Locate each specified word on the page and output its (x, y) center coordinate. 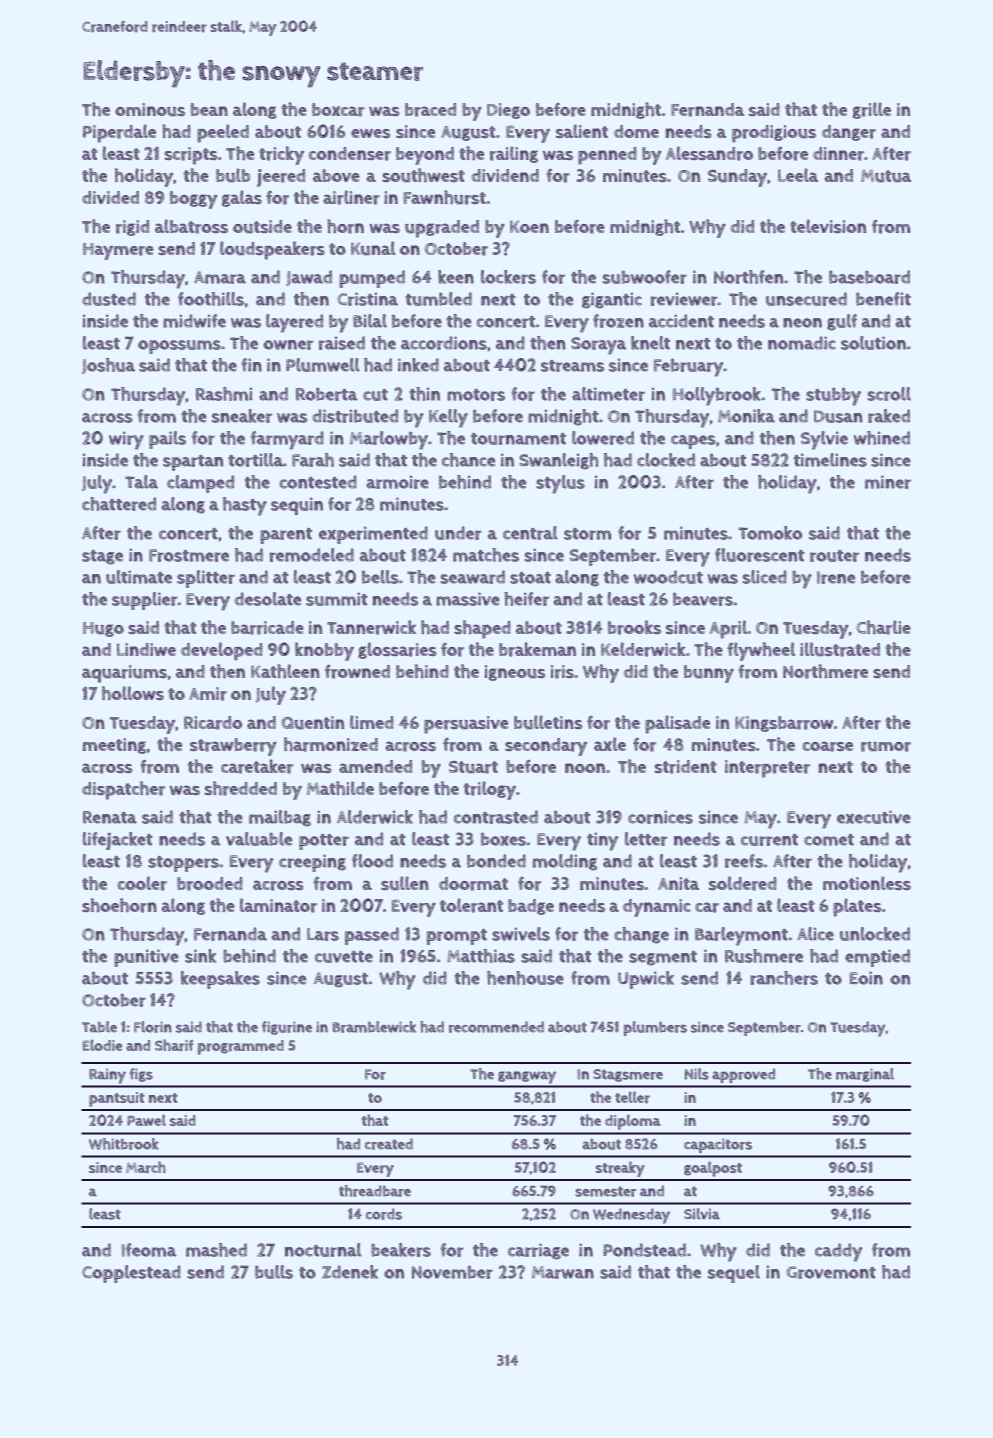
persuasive (466, 725)
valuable (259, 839)
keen (456, 277)
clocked (666, 460)
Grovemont (831, 1272)
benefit (883, 299)
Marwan (563, 1272)
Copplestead (131, 1274)
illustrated (840, 649)
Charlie (883, 627)
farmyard (287, 440)
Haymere (118, 251)
